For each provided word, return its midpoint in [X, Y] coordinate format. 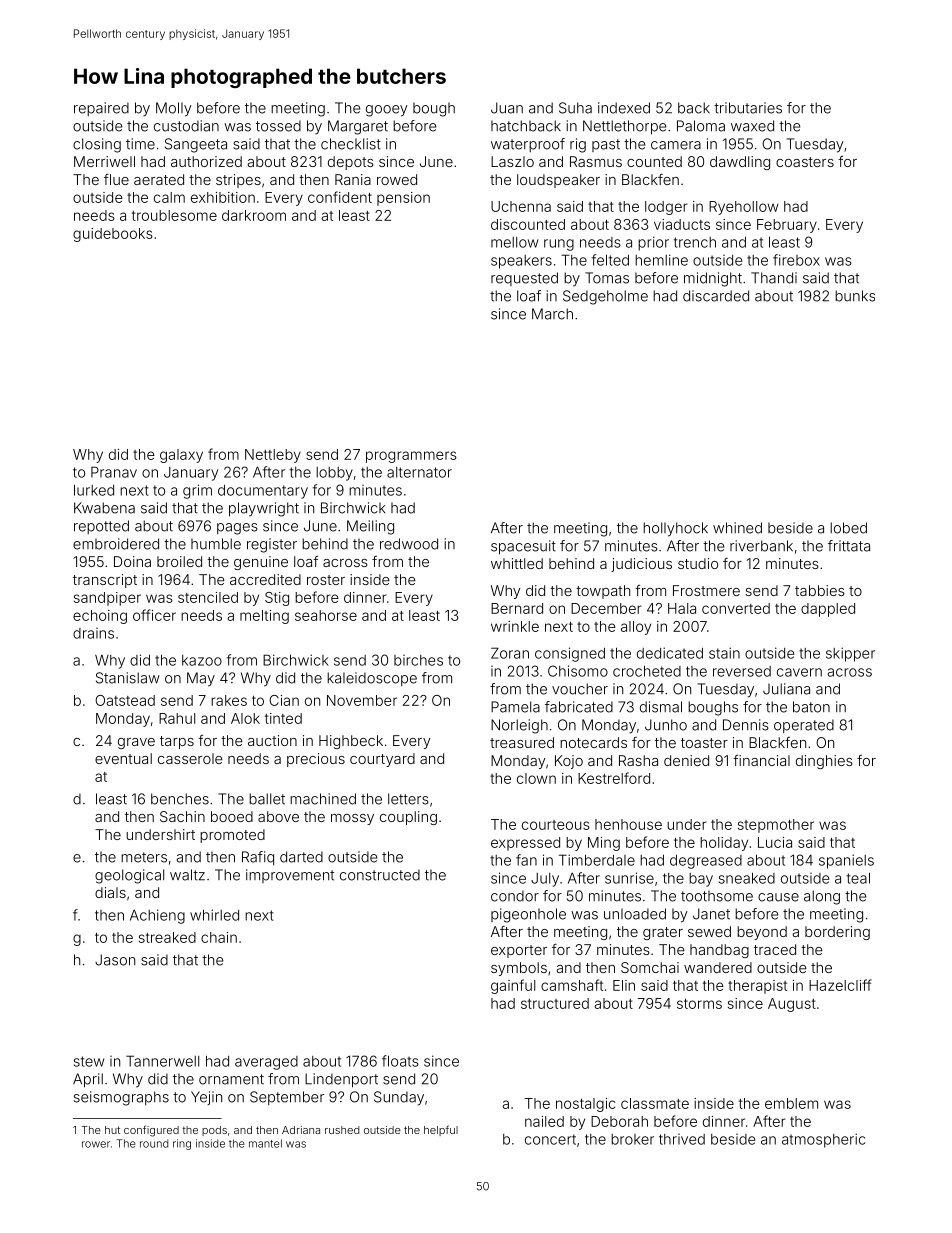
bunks [855, 296]
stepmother [776, 826]
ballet [267, 799]
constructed [380, 875]
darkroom [254, 215]
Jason [115, 960]
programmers [411, 457]
